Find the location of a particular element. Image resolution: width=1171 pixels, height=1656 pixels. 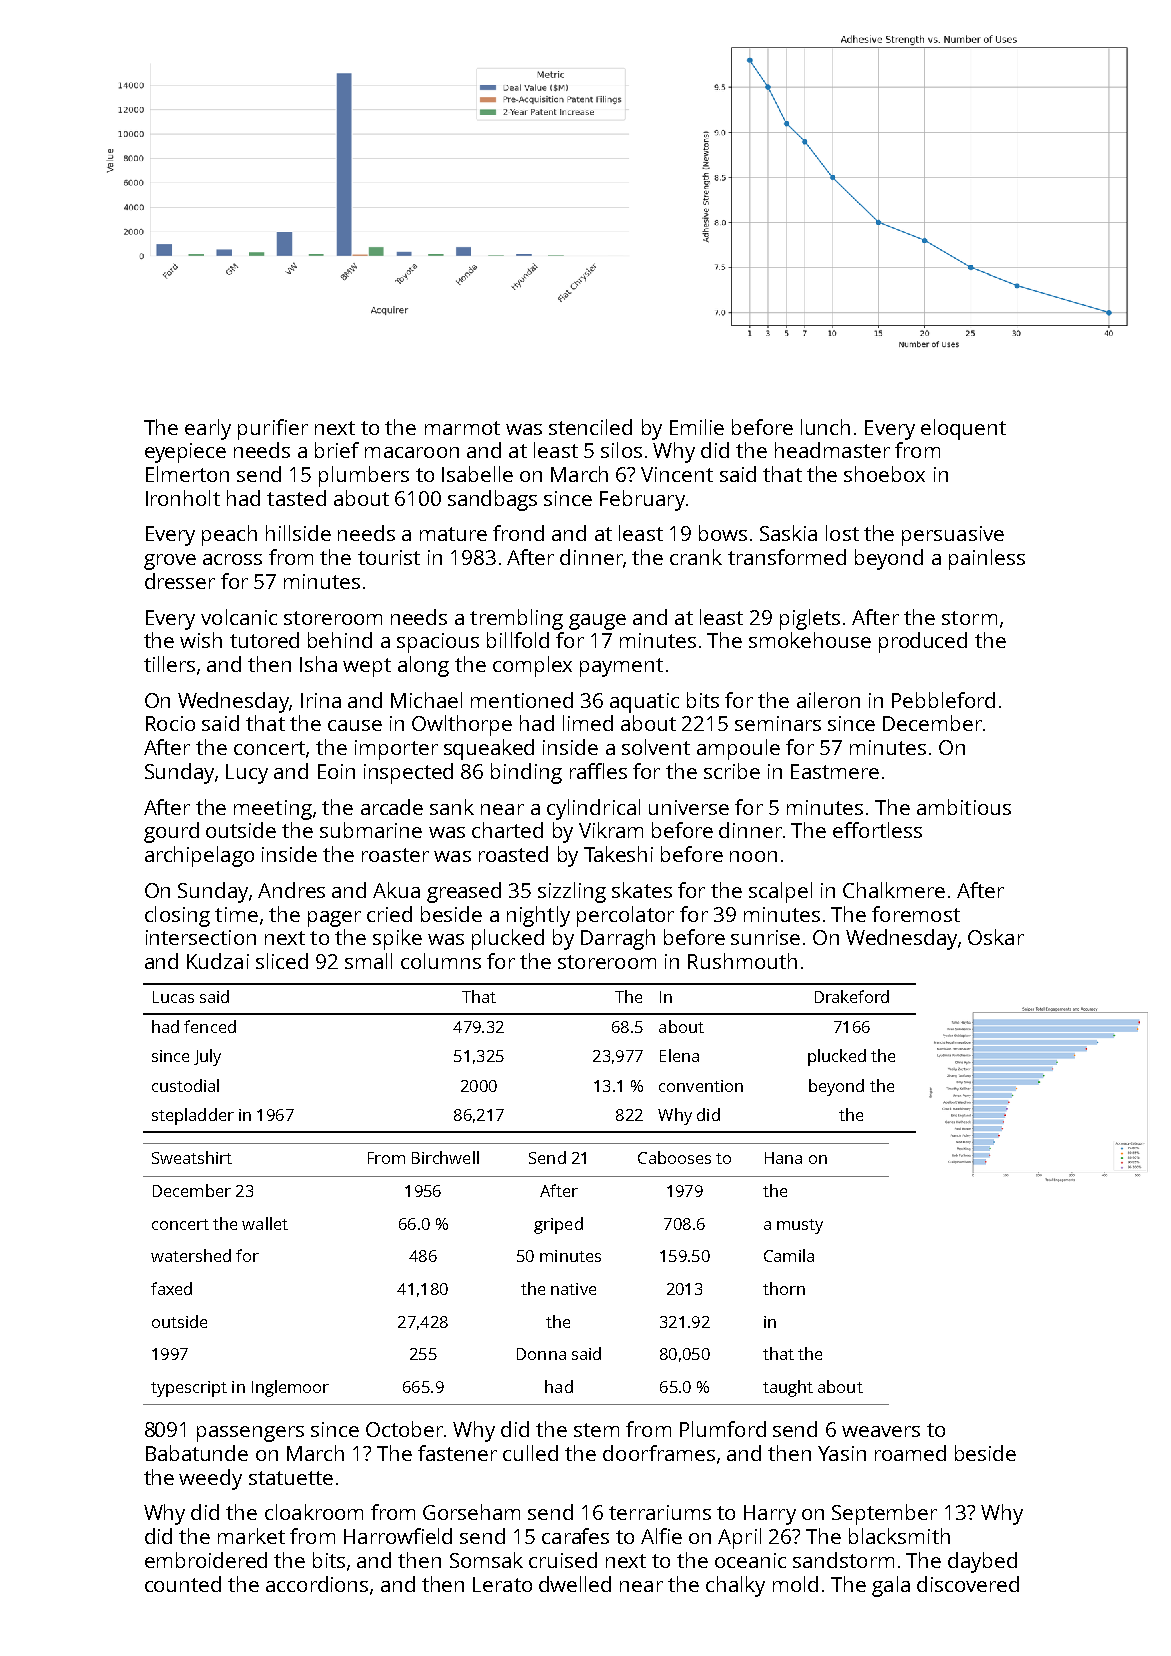

plumbers is located at coordinates (364, 476).
